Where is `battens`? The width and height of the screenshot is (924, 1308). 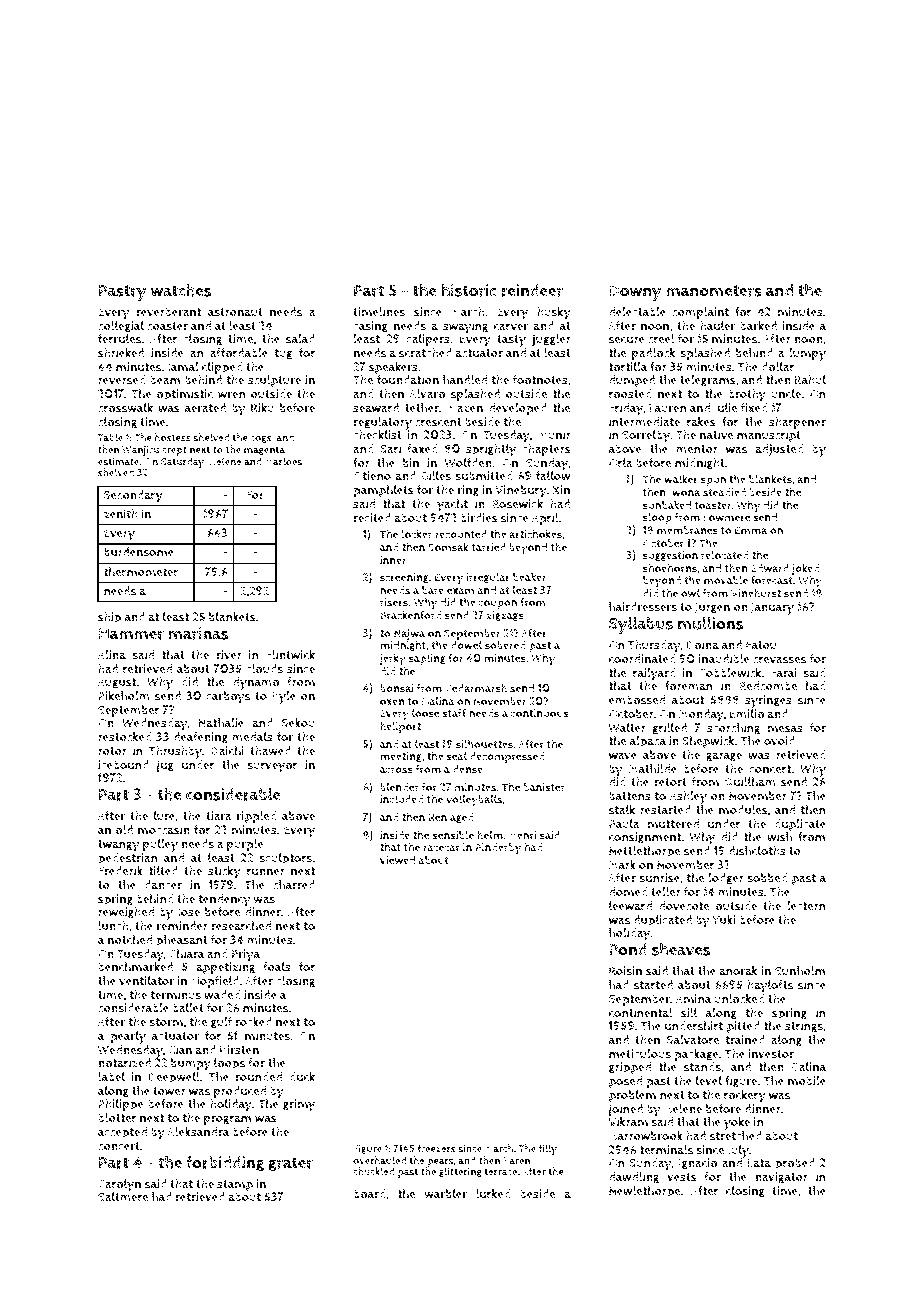
battens is located at coordinates (630, 796).
